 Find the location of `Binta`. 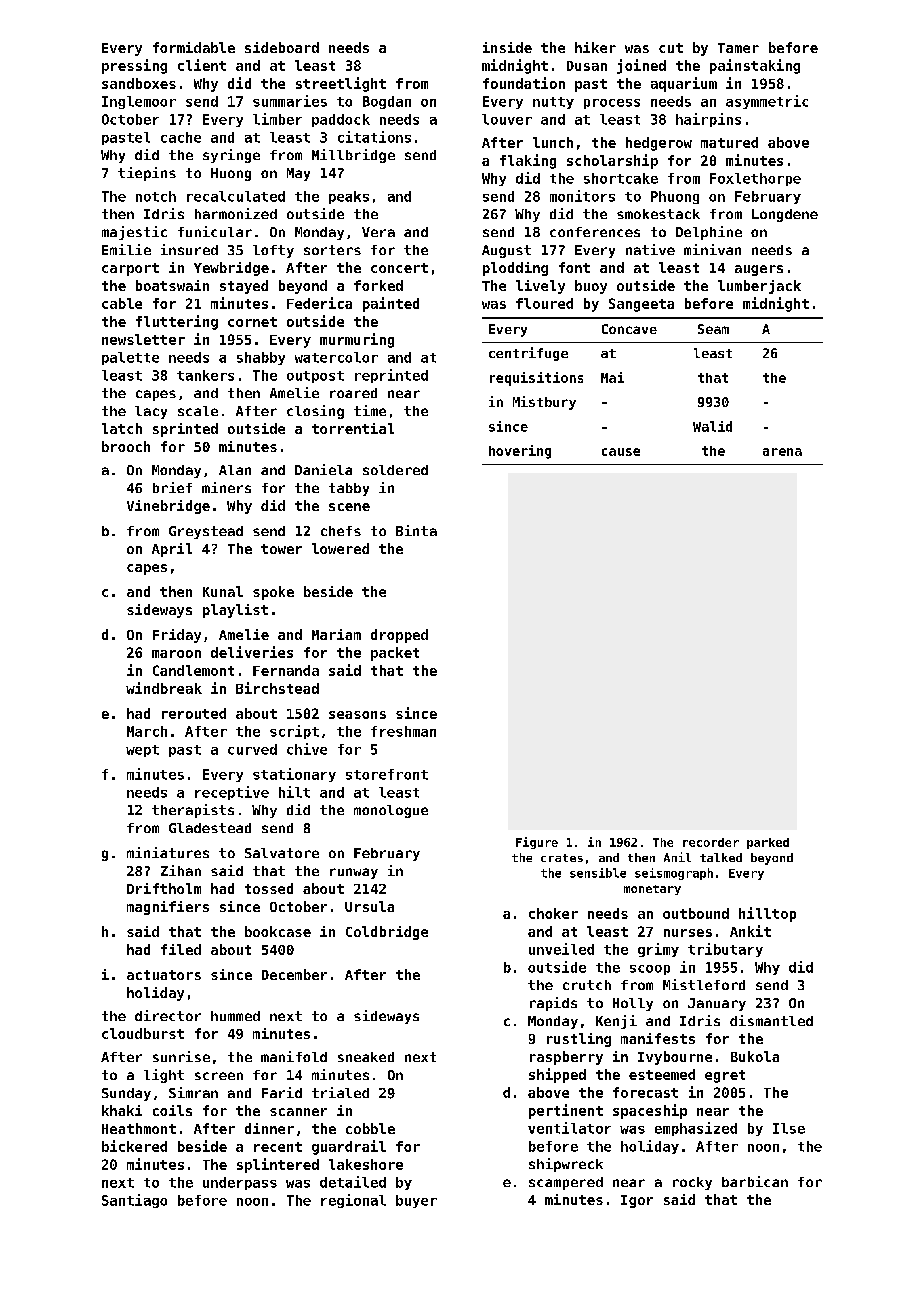

Binta is located at coordinates (416, 530).
